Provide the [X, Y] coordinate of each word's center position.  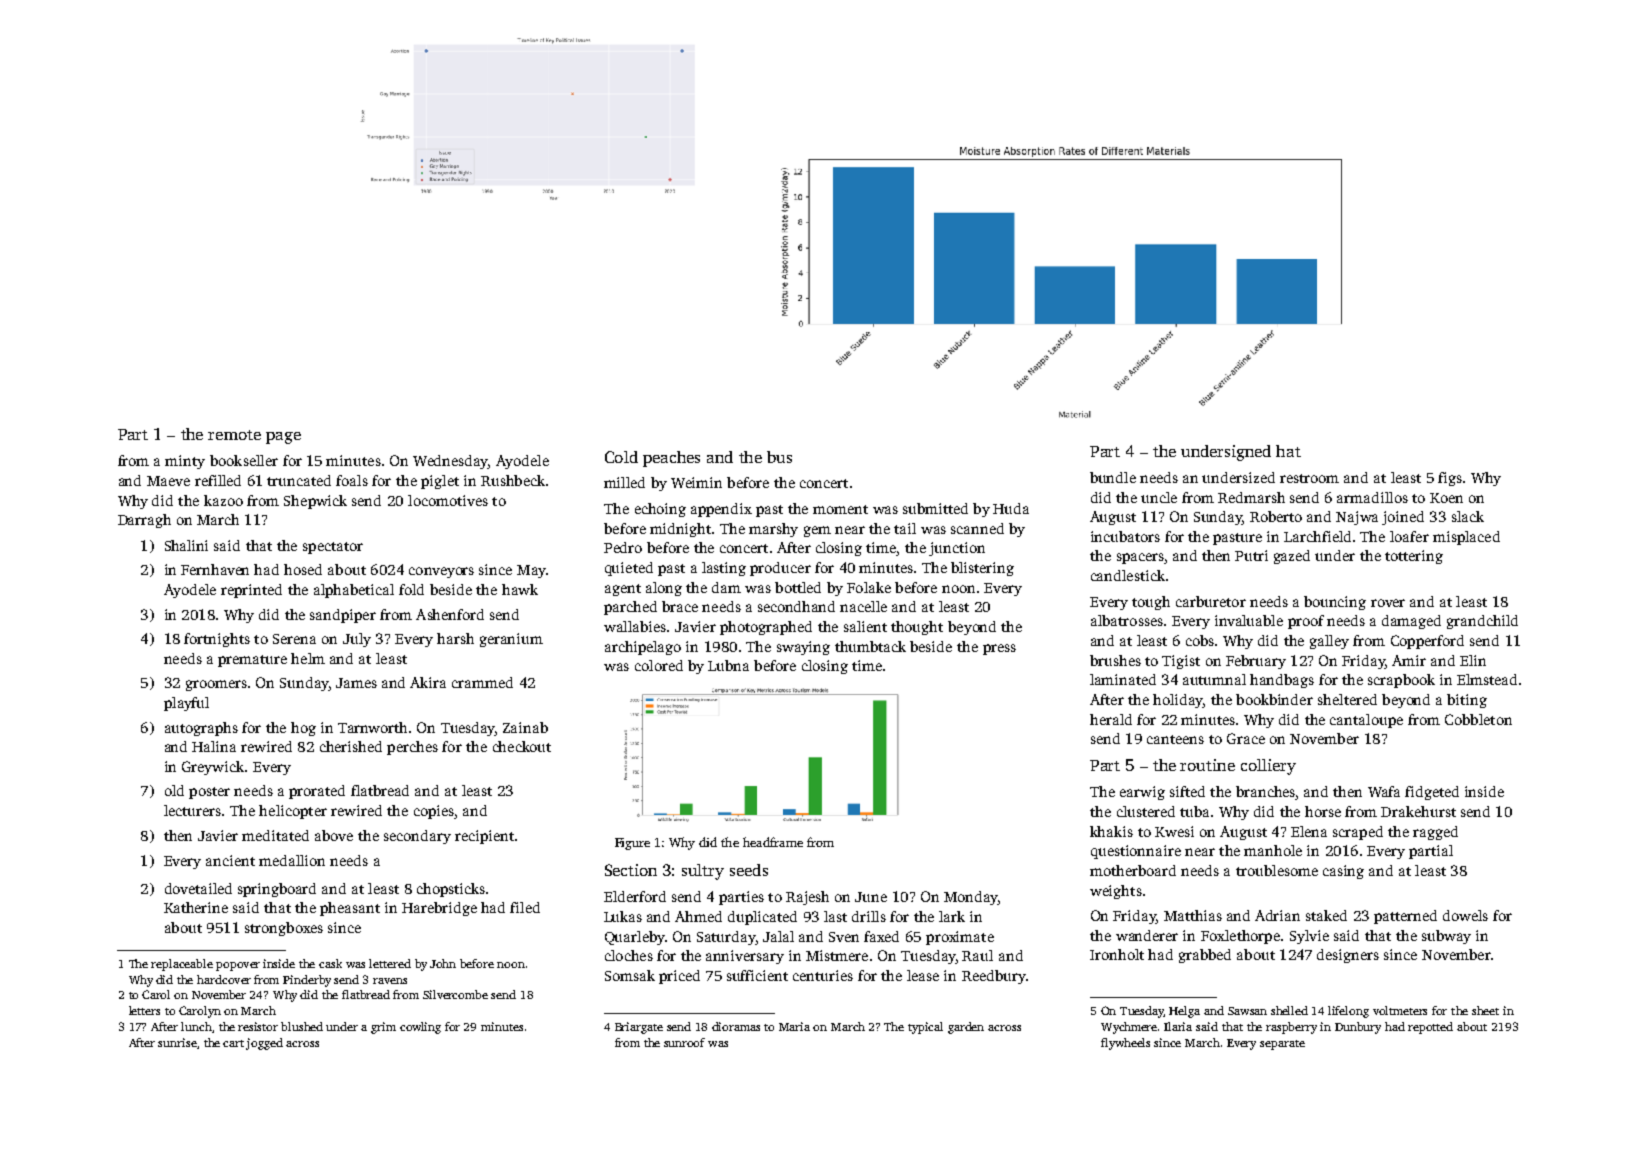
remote [234, 435]
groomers [216, 685]
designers [1348, 956]
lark [952, 916]
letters [144, 1010]
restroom [1309, 478]
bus [779, 457]
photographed [766, 628]
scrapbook [1401, 681]
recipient [484, 837]
